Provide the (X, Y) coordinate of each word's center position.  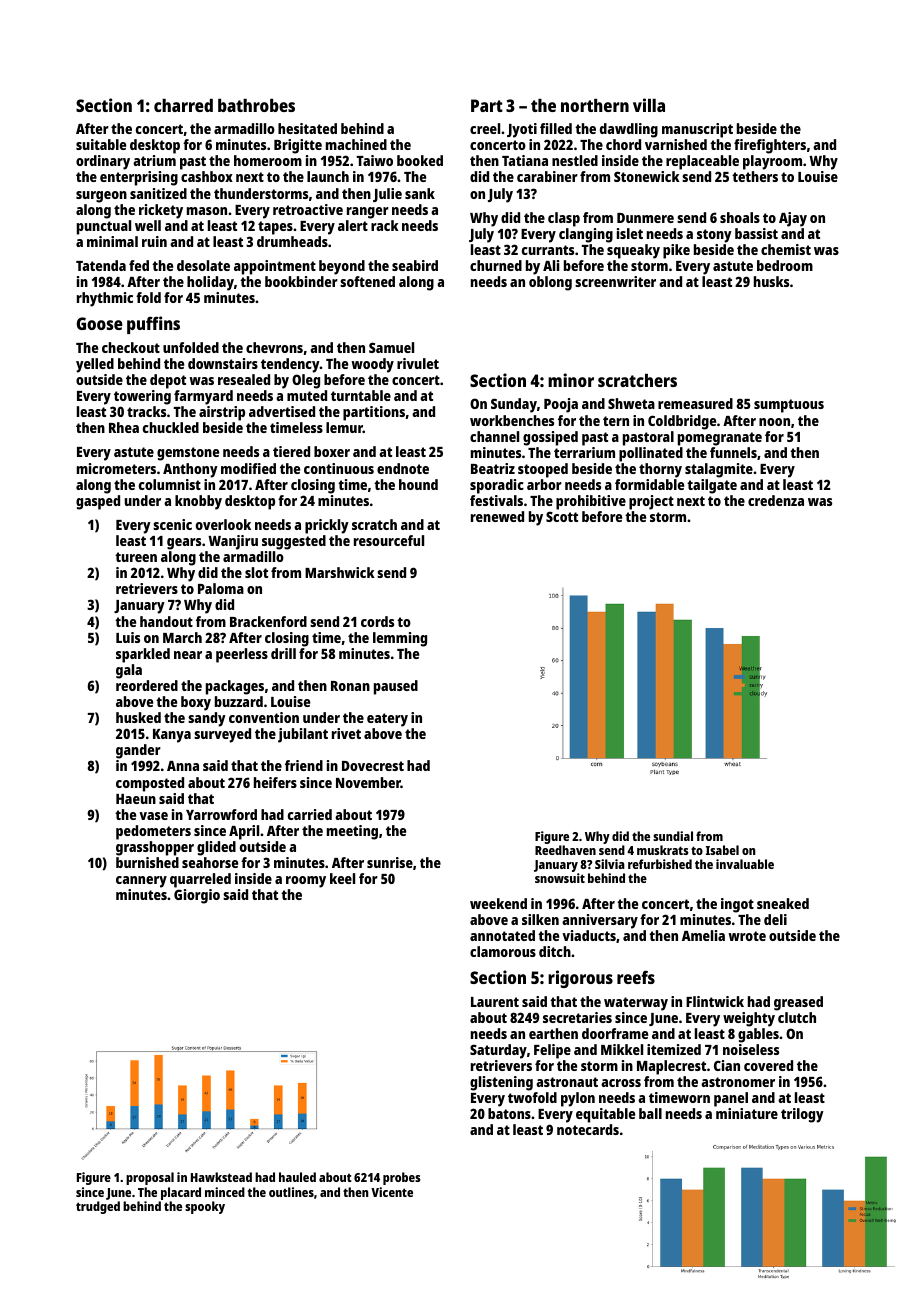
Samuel (391, 347)
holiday (210, 283)
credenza (776, 500)
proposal (150, 1178)
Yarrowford (221, 814)
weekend (498, 903)
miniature (747, 1113)
